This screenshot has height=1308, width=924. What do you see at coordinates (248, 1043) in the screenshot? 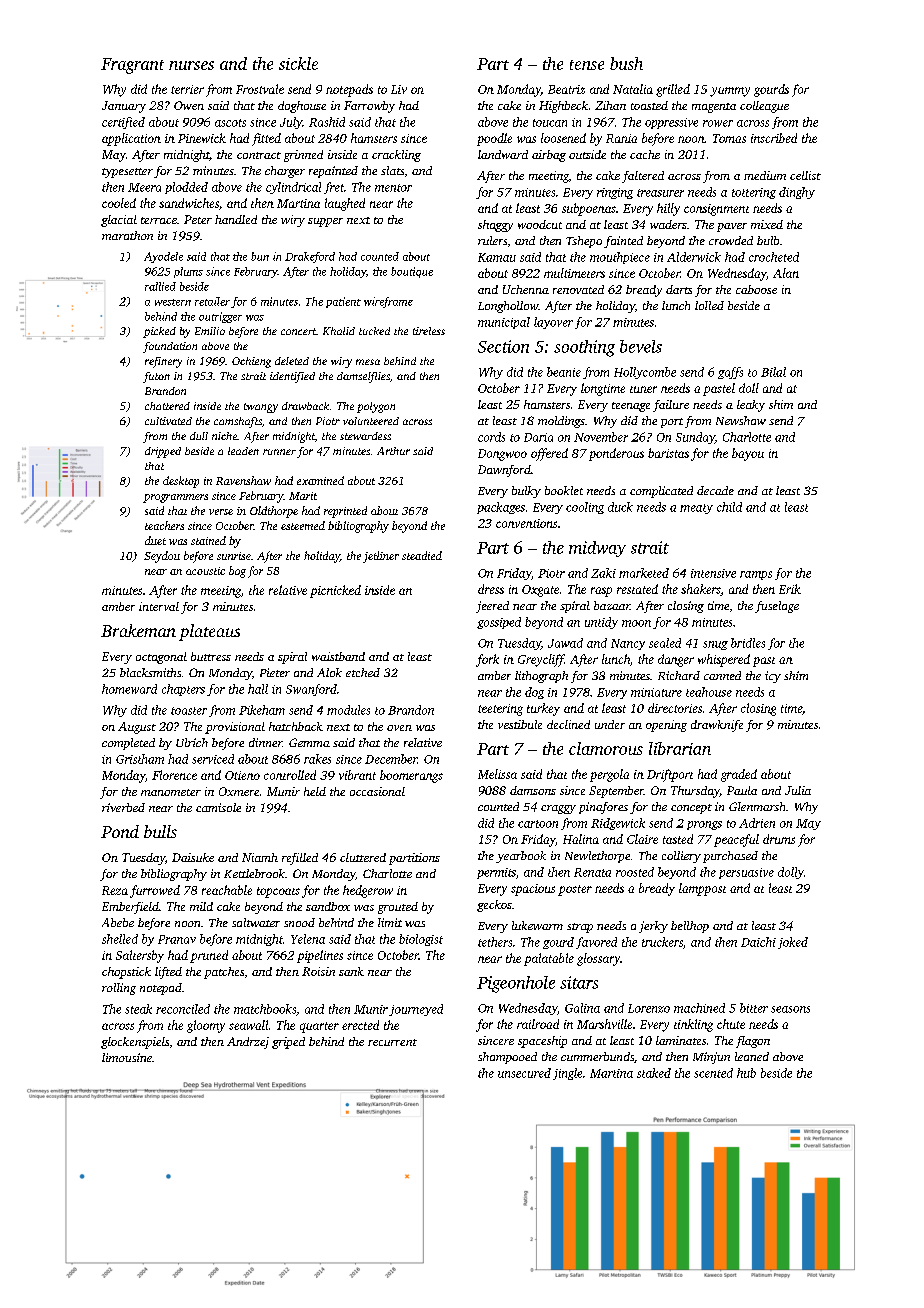
I see `Andrzej` at bounding box center [248, 1043].
